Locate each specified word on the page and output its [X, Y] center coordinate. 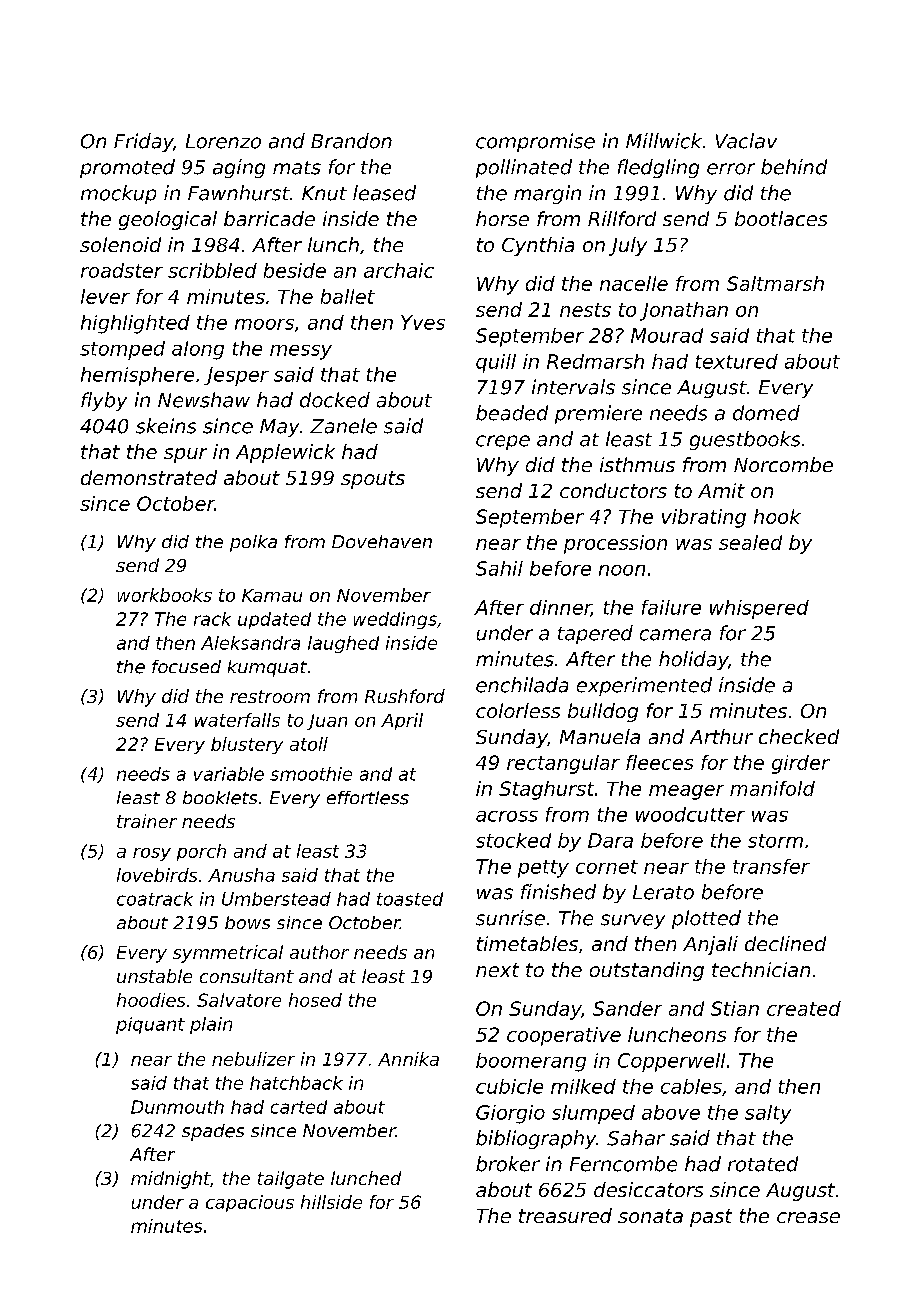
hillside [331, 1202]
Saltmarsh [775, 283]
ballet [348, 296]
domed [766, 413]
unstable [154, 976]
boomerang [531, 1062]
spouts [373, 480]
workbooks [165, 595]
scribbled [212, 270]
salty [768, 1114]
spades [213, 1132]
